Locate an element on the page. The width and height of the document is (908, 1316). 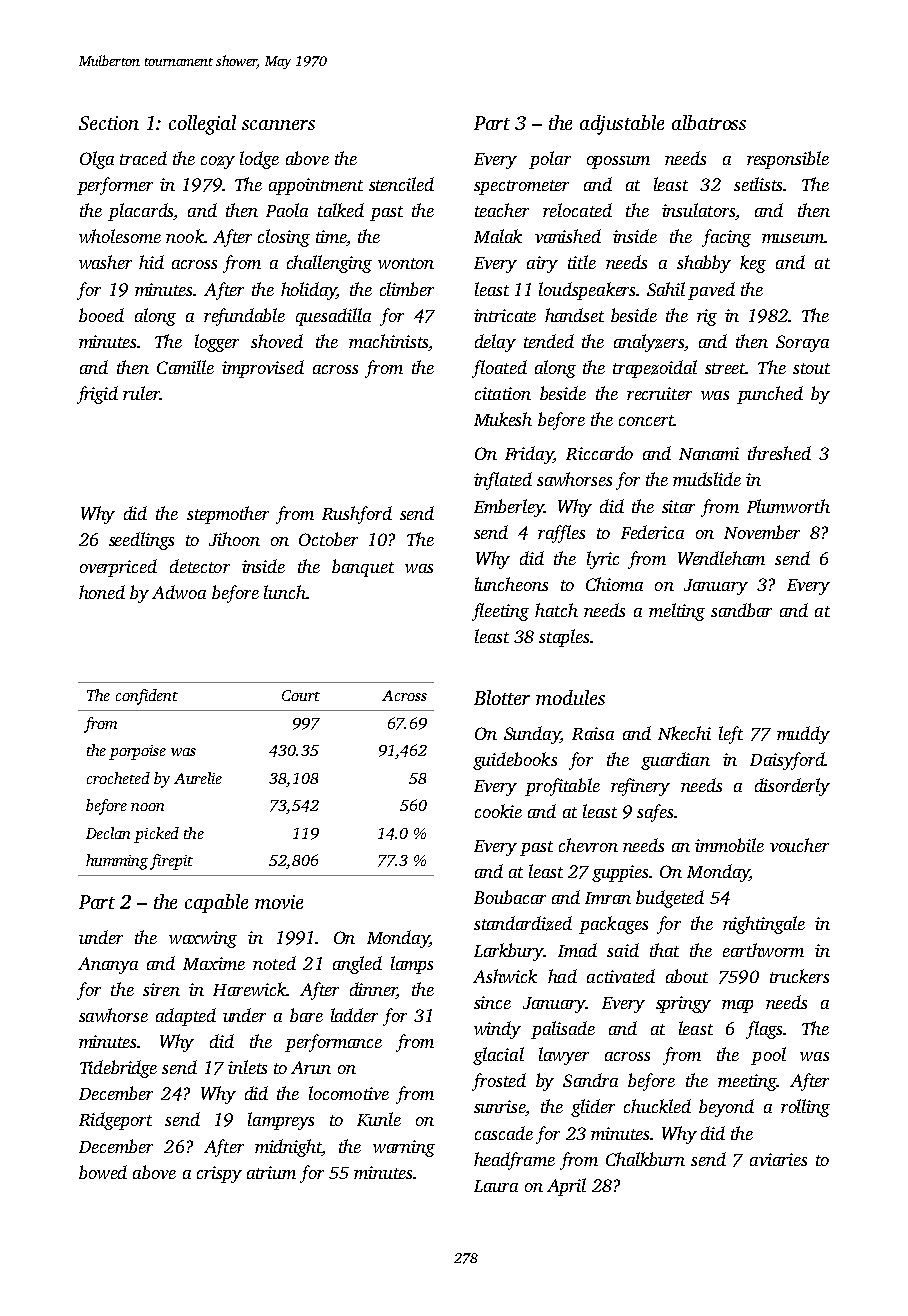
aviaries is located at coordinates (778, 1159).
